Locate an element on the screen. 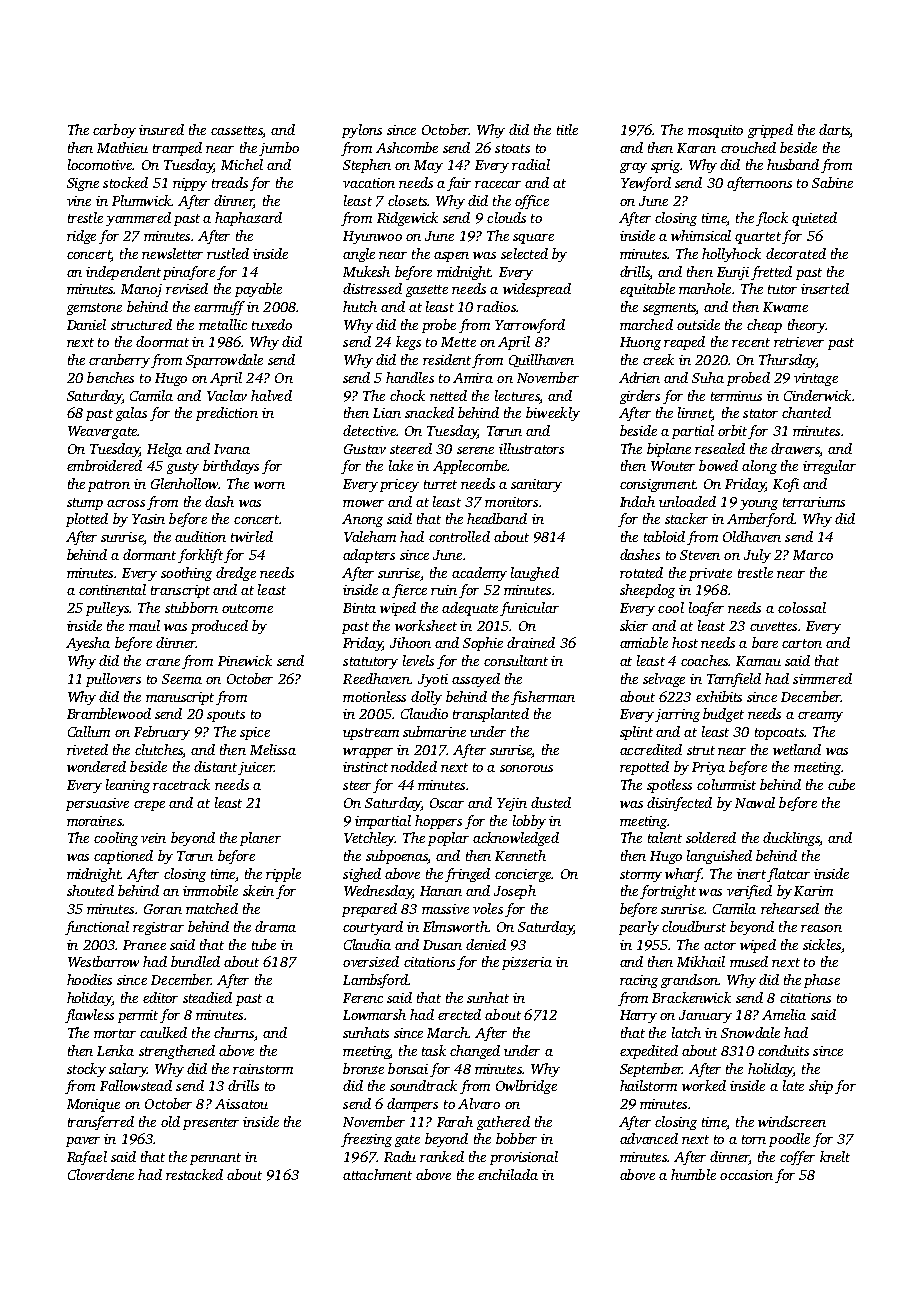  pylons is located at coordinates (362, 131).
